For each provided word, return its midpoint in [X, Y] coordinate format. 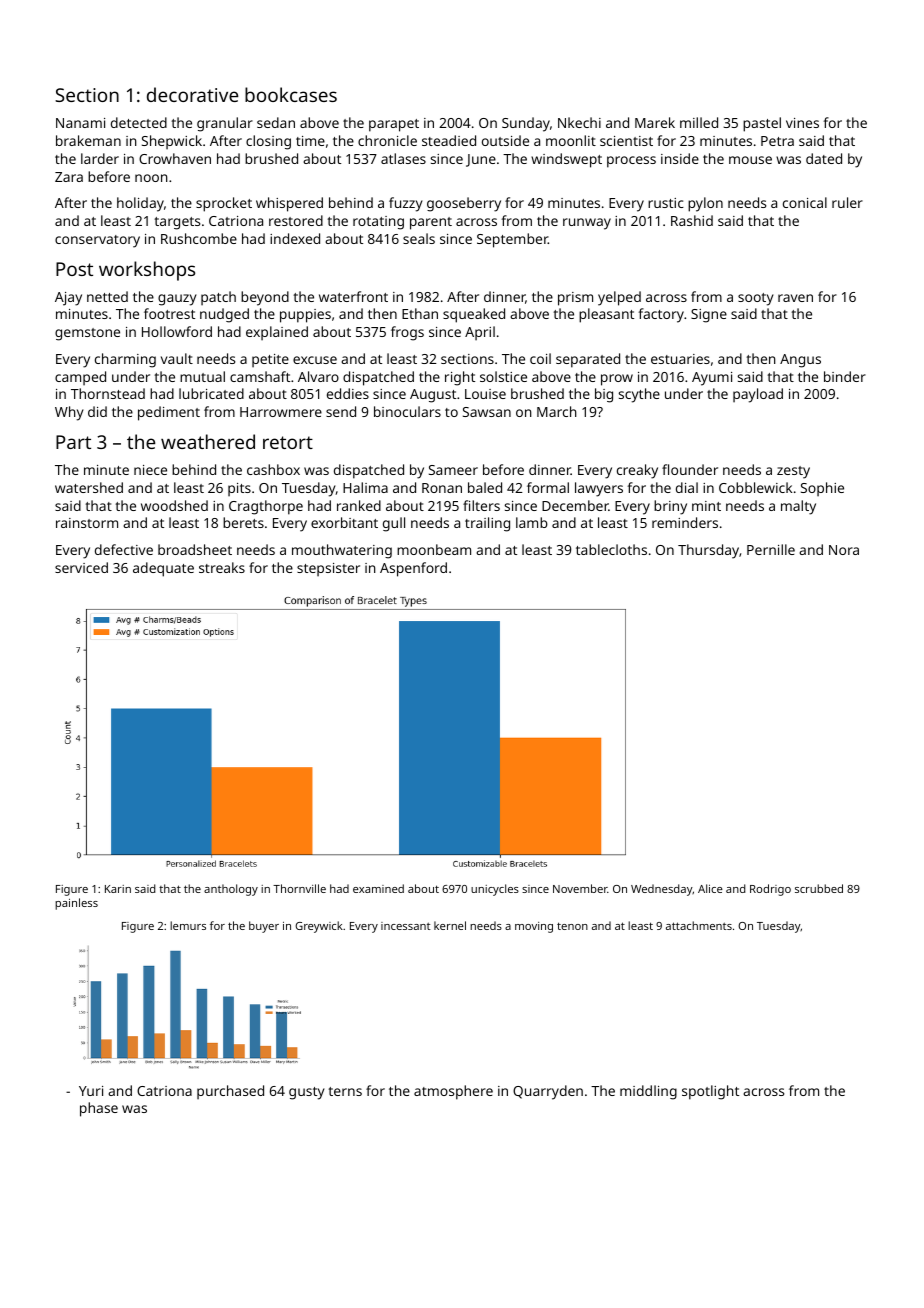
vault [177, 358]
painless [76, 904]
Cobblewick [755, 487]
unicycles [495, 890]
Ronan [442, 488]
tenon [572, 926]
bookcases [291, 94]
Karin [118, 889]
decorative [192, 94]
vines [802, 123]
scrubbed [819, 888]
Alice [710, 888]
